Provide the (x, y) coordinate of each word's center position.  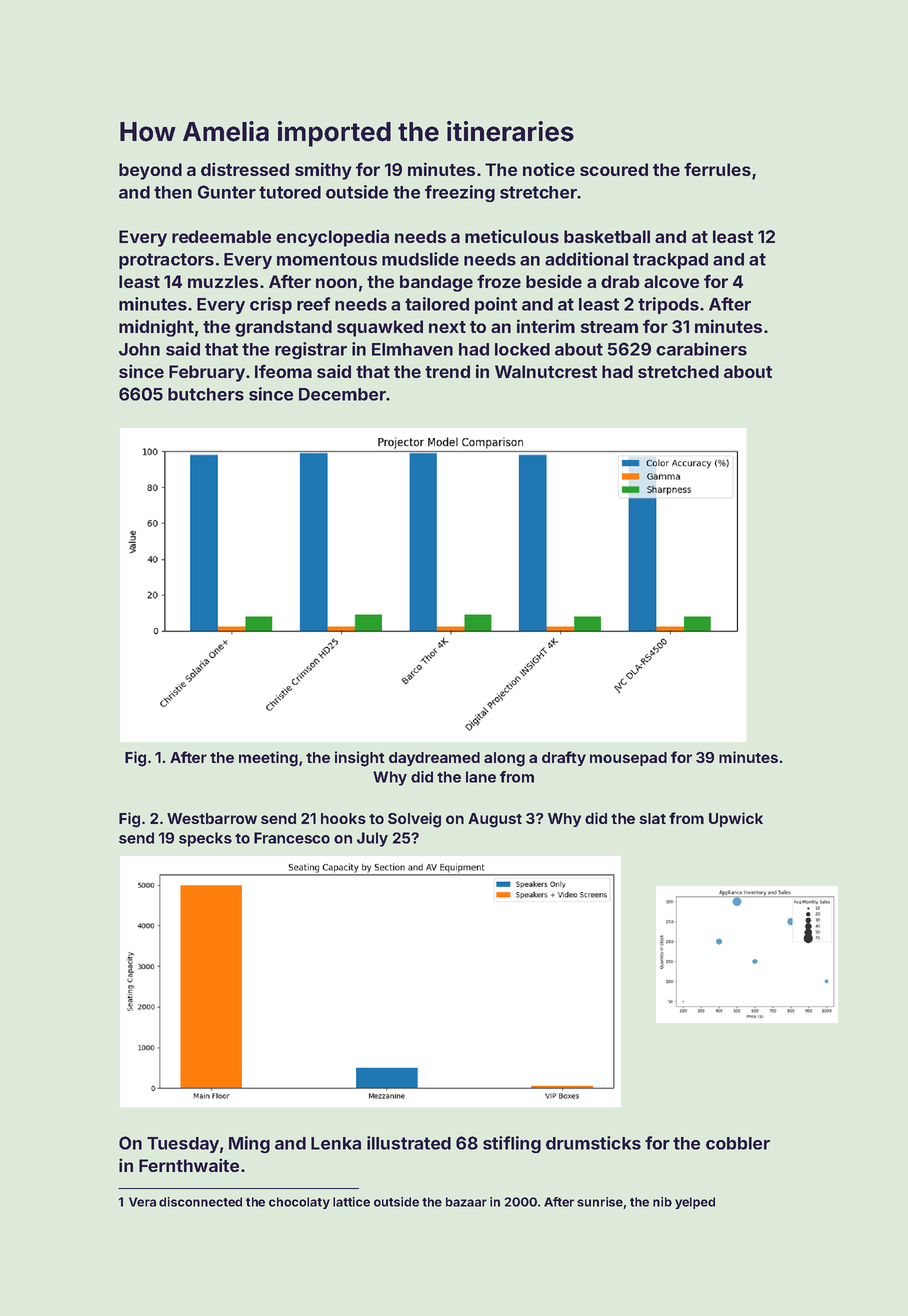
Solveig (414, 820)
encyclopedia (332, 238)
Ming (249, 1144)
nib (662, 1202)
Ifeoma (283, 371)
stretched (678, 371)
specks (205, 839)
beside (554, 281)
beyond (150, 171)
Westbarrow (212, 818)
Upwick (736, 819)
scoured (614, 169)
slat (652, 818)
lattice (351, 1202)
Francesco (292, 838)
